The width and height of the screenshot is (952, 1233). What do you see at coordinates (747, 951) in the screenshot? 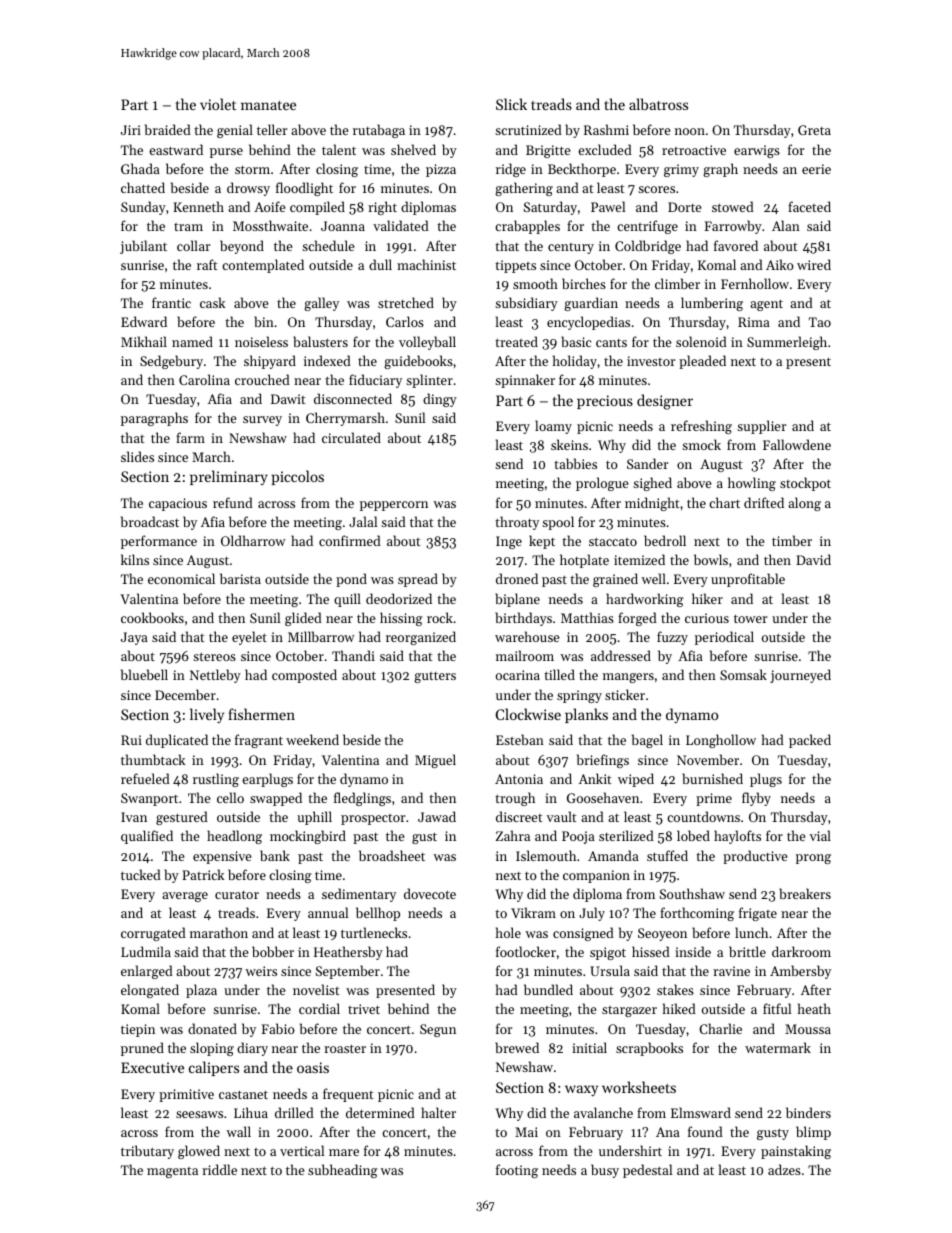
I see `brittle` at bounding box center [747, 951].
